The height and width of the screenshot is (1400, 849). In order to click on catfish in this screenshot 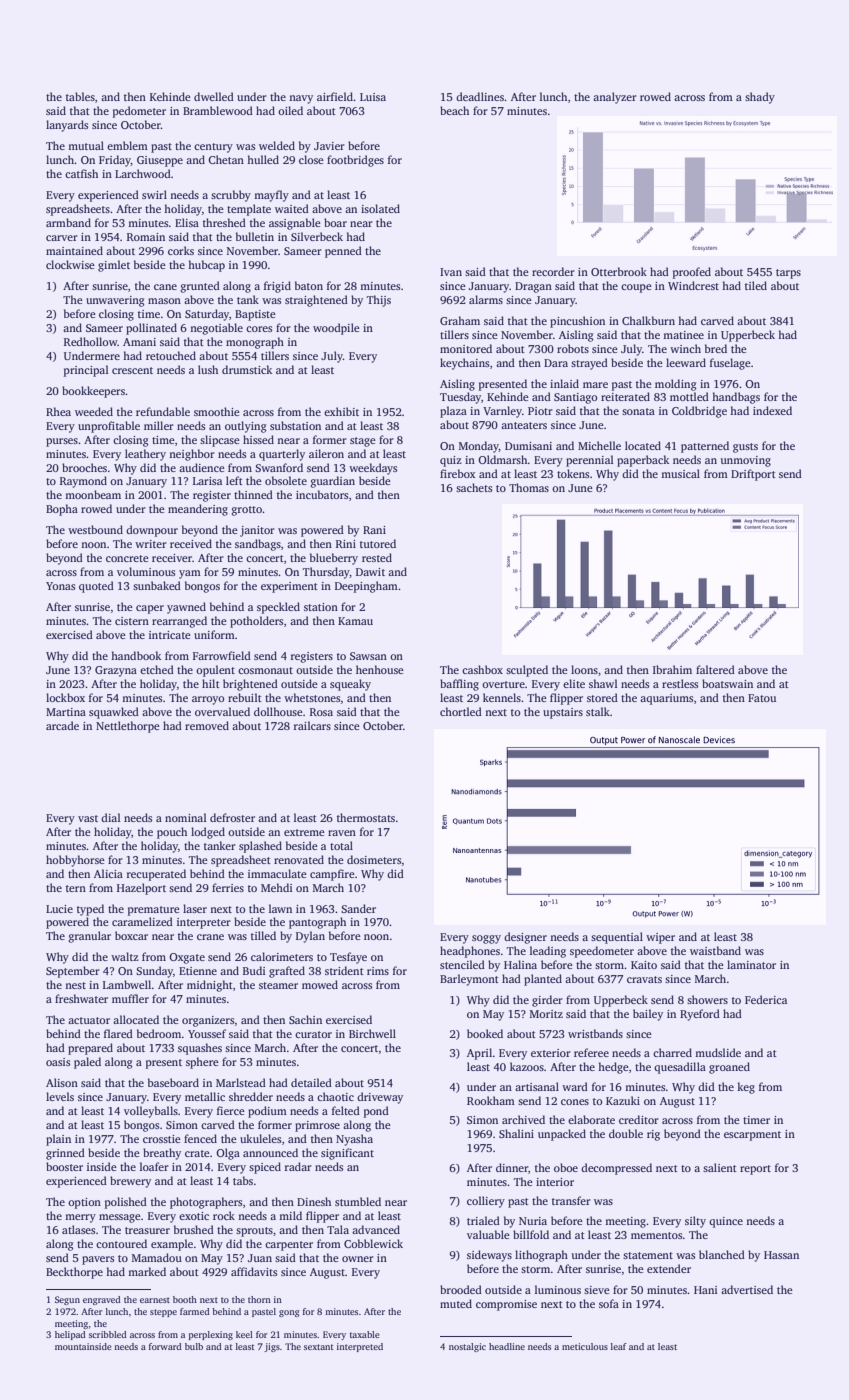, I will do `click(81, 173)`.
